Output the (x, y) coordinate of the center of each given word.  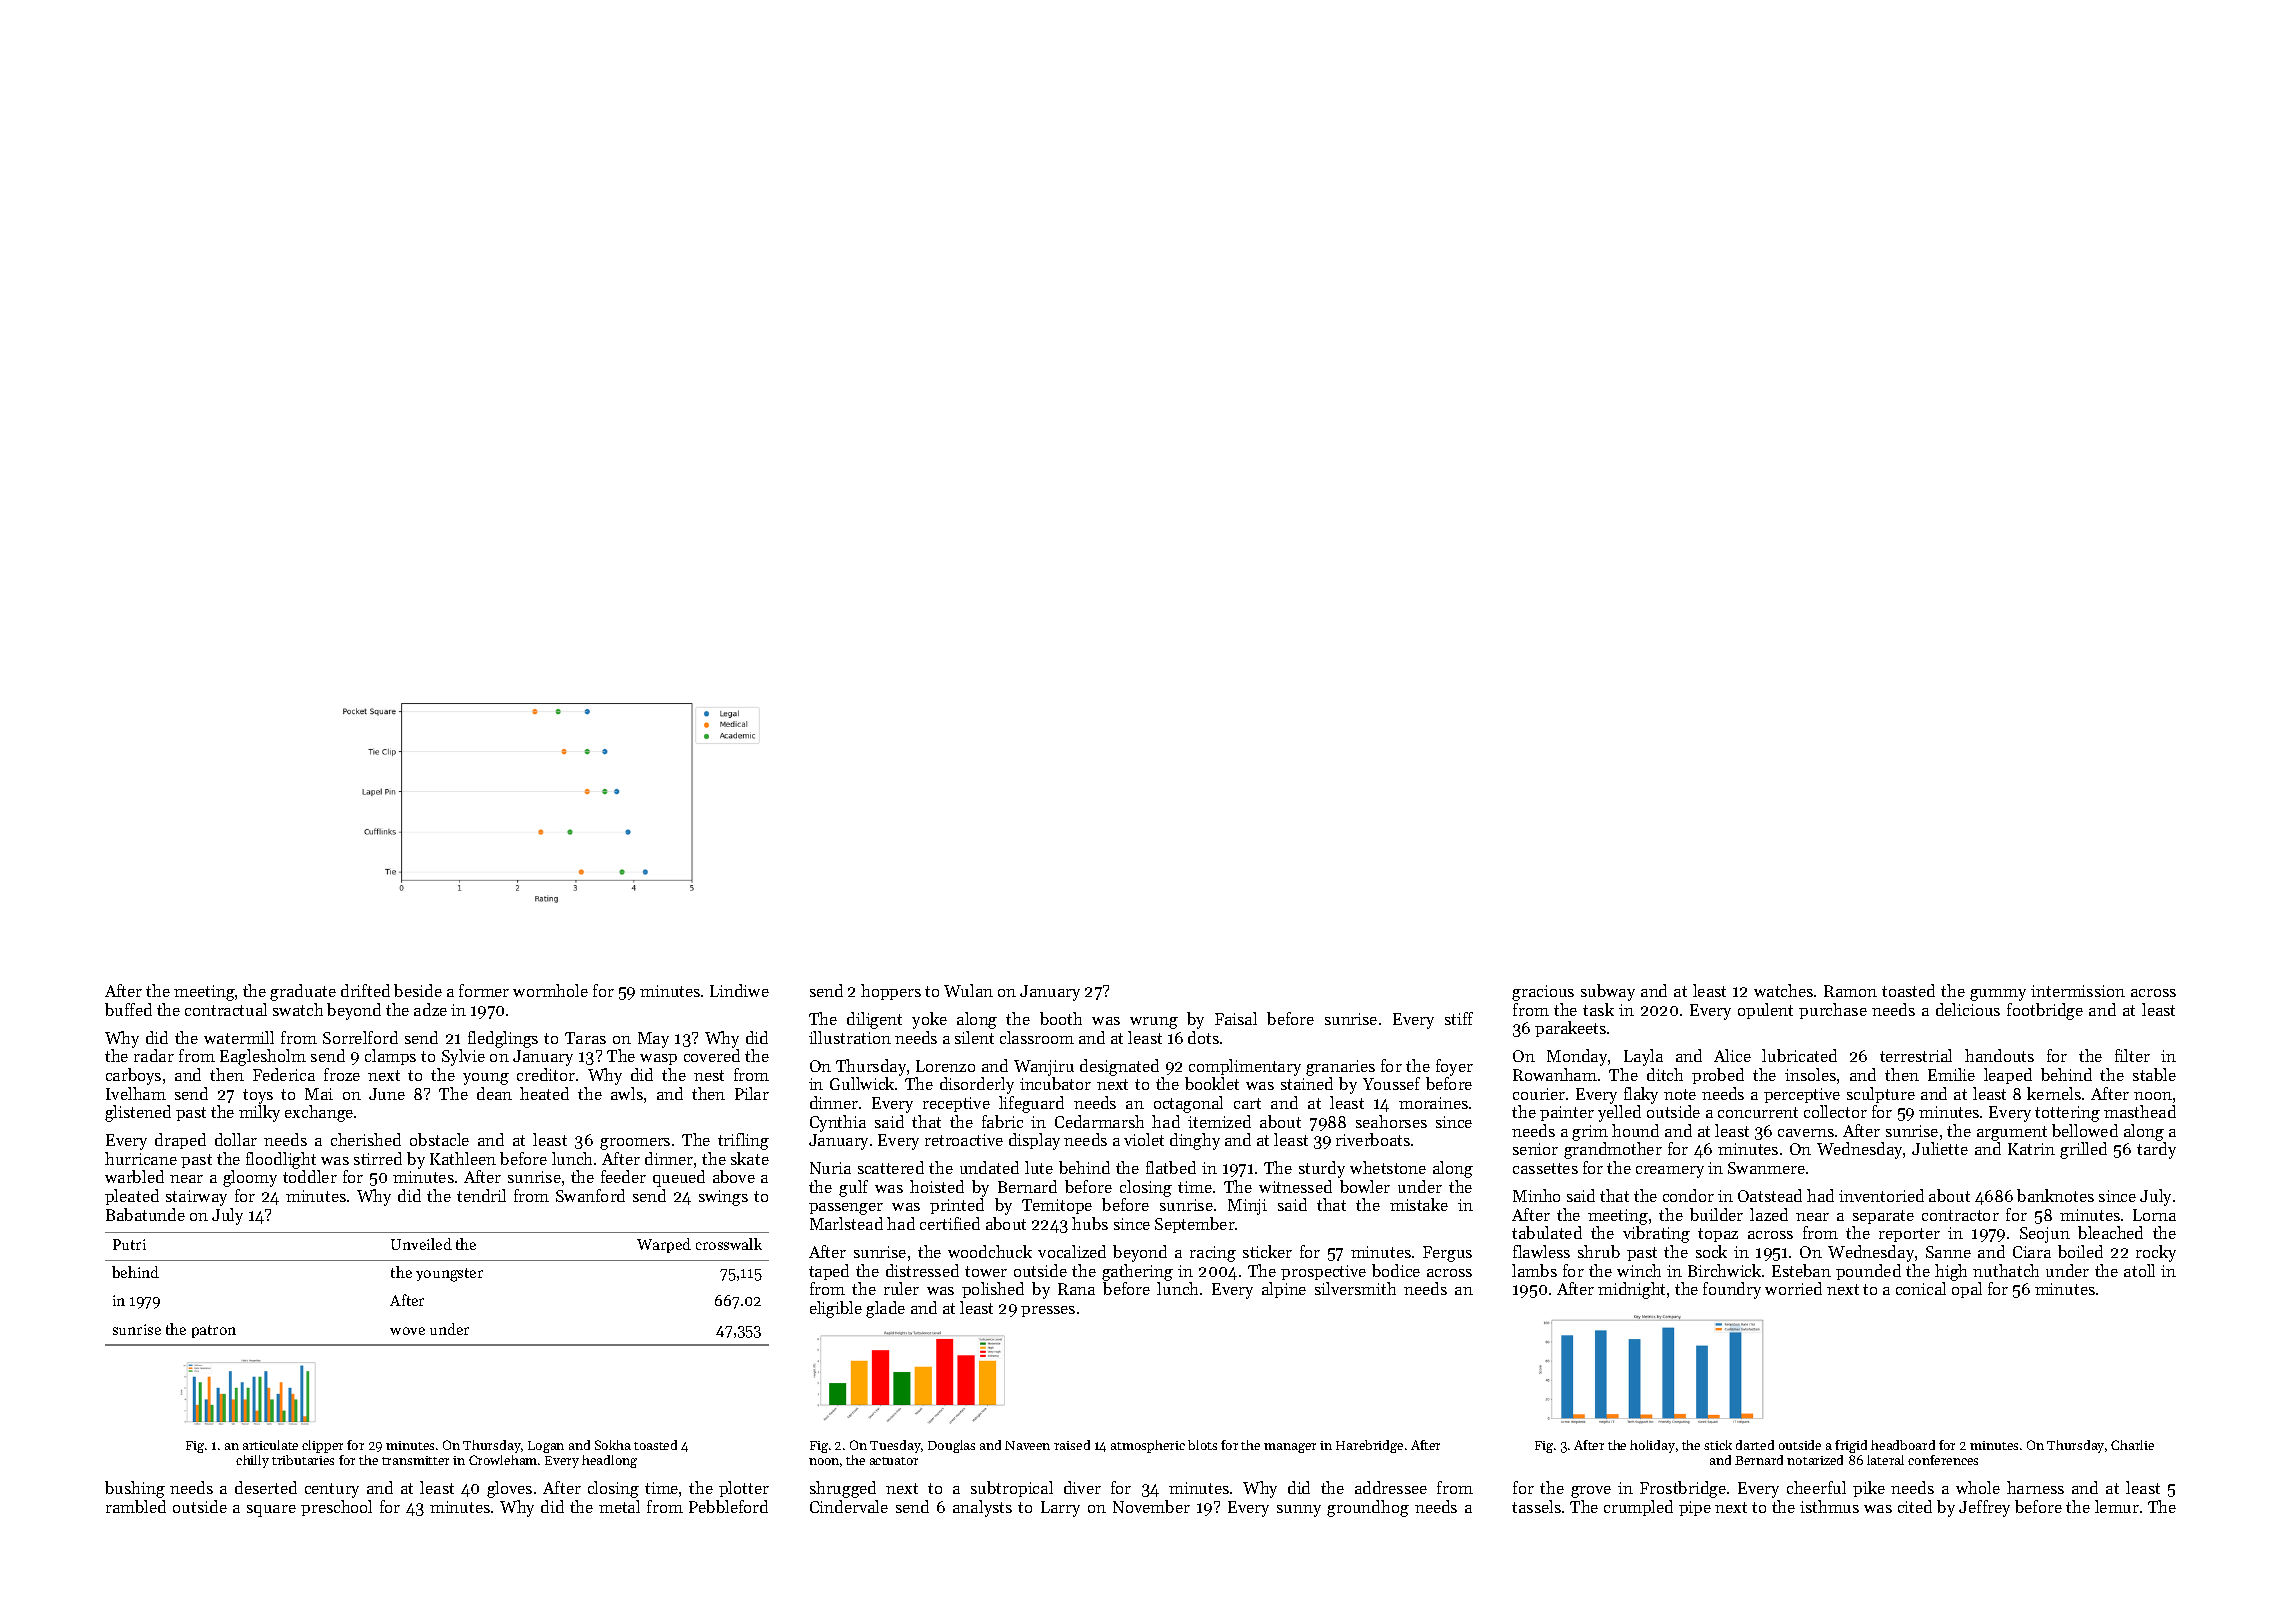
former (484, 990)
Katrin (2031, 1149)
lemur (2117, 1506)
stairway (196, 1198)
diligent (874, 1020)
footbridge (2045, 1011)
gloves (509, 1489)
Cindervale (849, 1506)
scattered (891, 1167)
